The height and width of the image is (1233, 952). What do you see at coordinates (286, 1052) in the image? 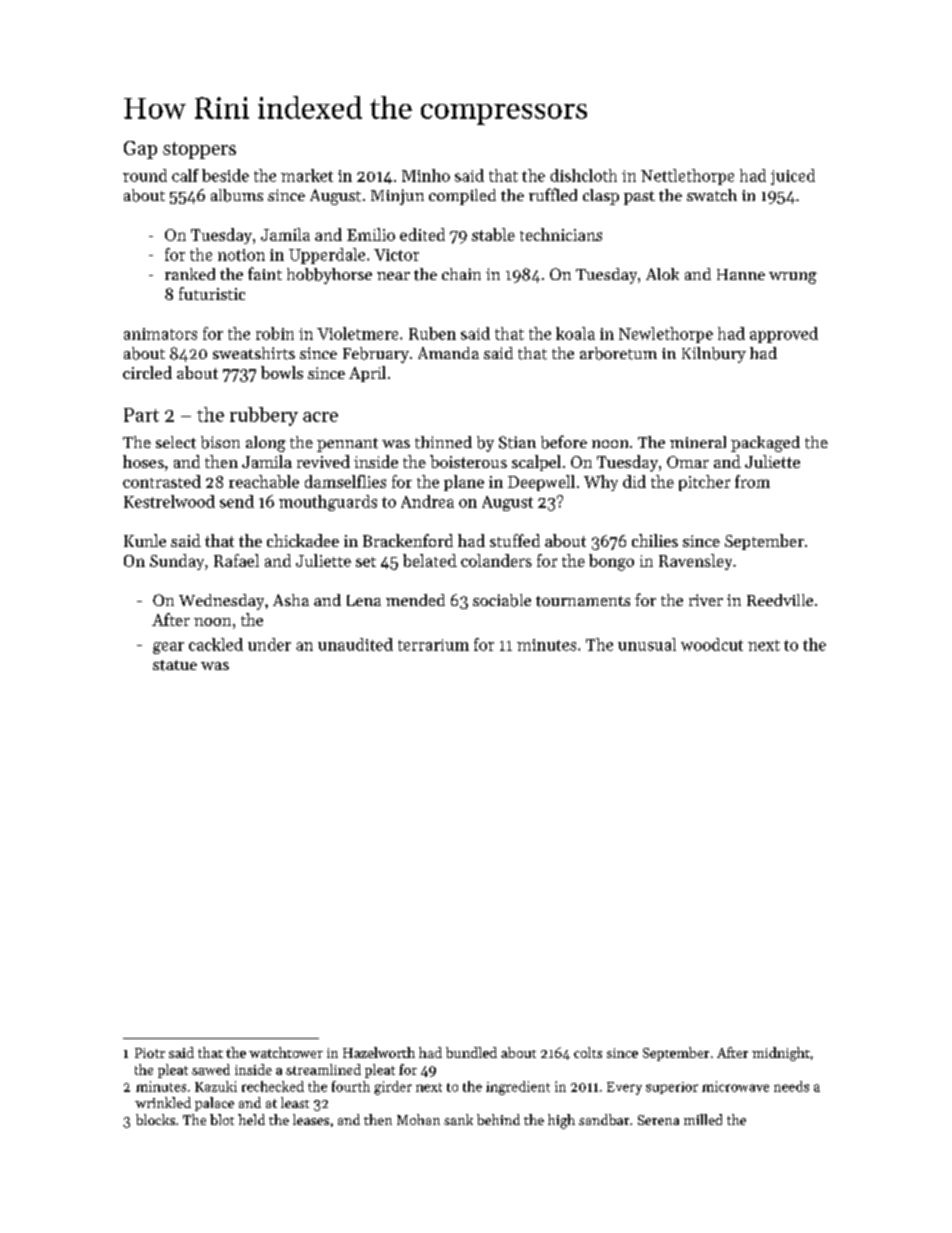
I see `watchtower` at bounding box center [286, 1052].
